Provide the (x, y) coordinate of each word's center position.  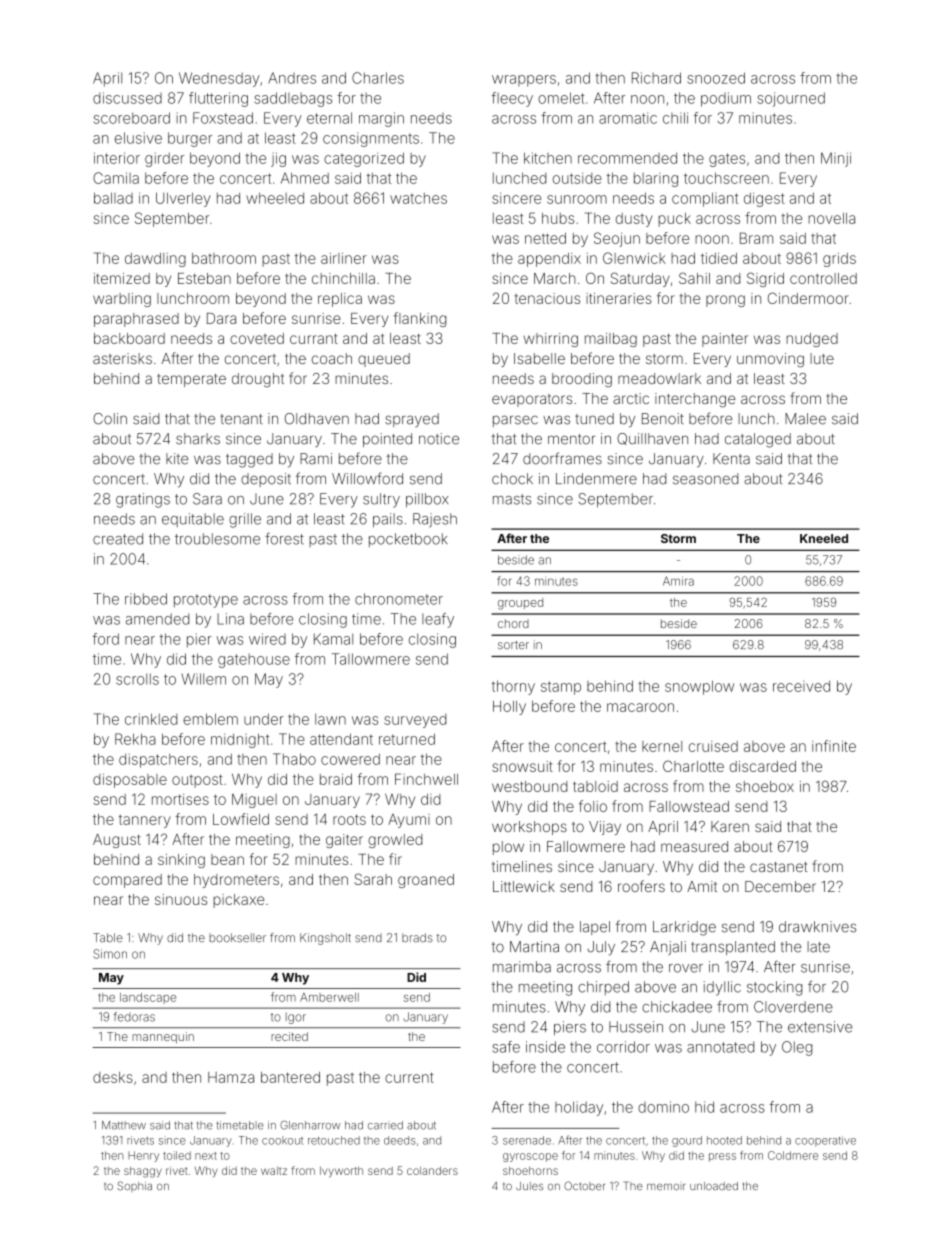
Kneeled (824, 538)
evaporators (532, 400)
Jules (529, 1186)
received (801, 686)
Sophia (134, 1186)
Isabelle (539, 358)
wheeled (275, 198)
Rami (316, 459)
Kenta (731, 459)
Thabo (294, 759)
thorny (513, 687)
